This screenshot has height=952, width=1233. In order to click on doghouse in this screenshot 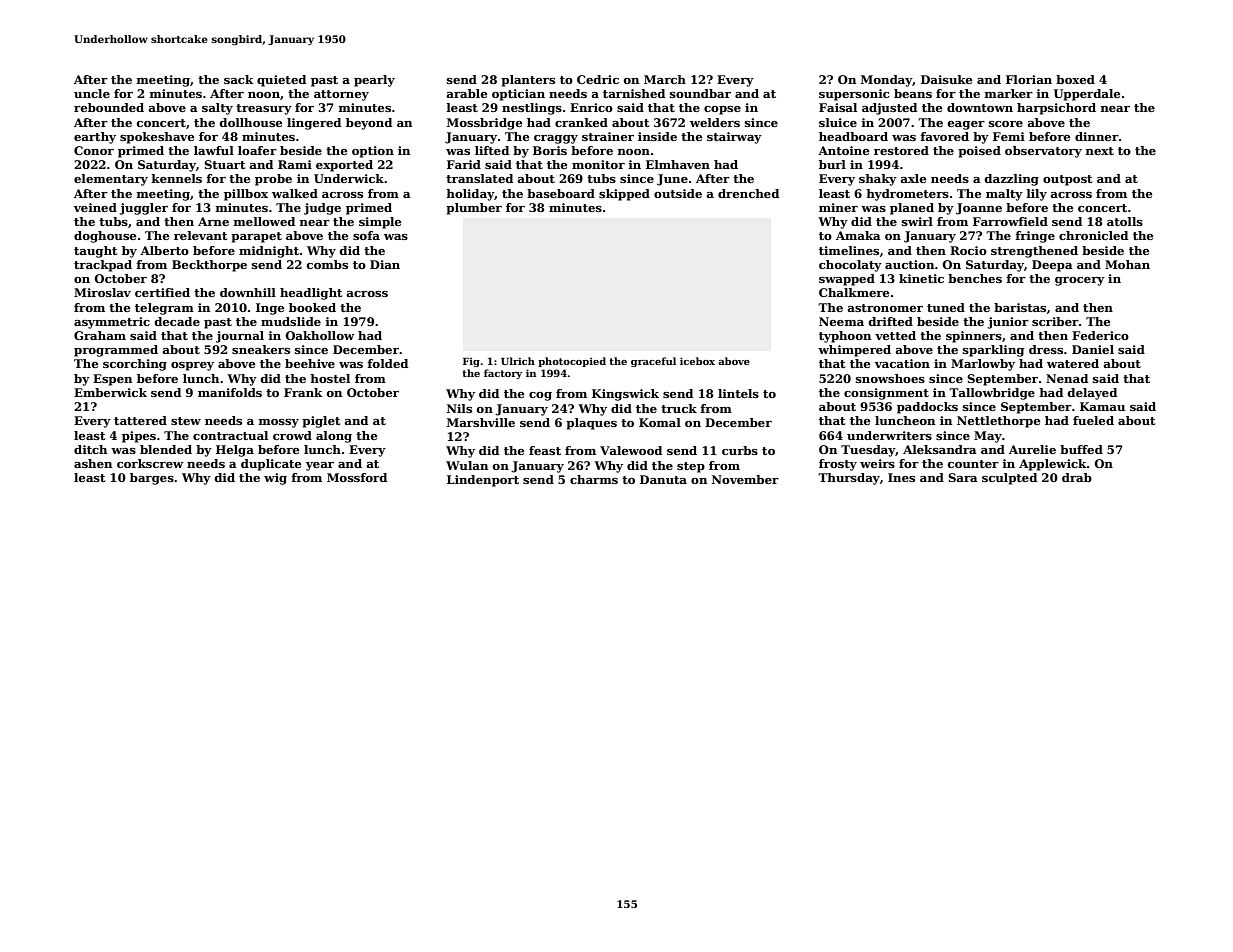, I will do `click(105, 237)`.
